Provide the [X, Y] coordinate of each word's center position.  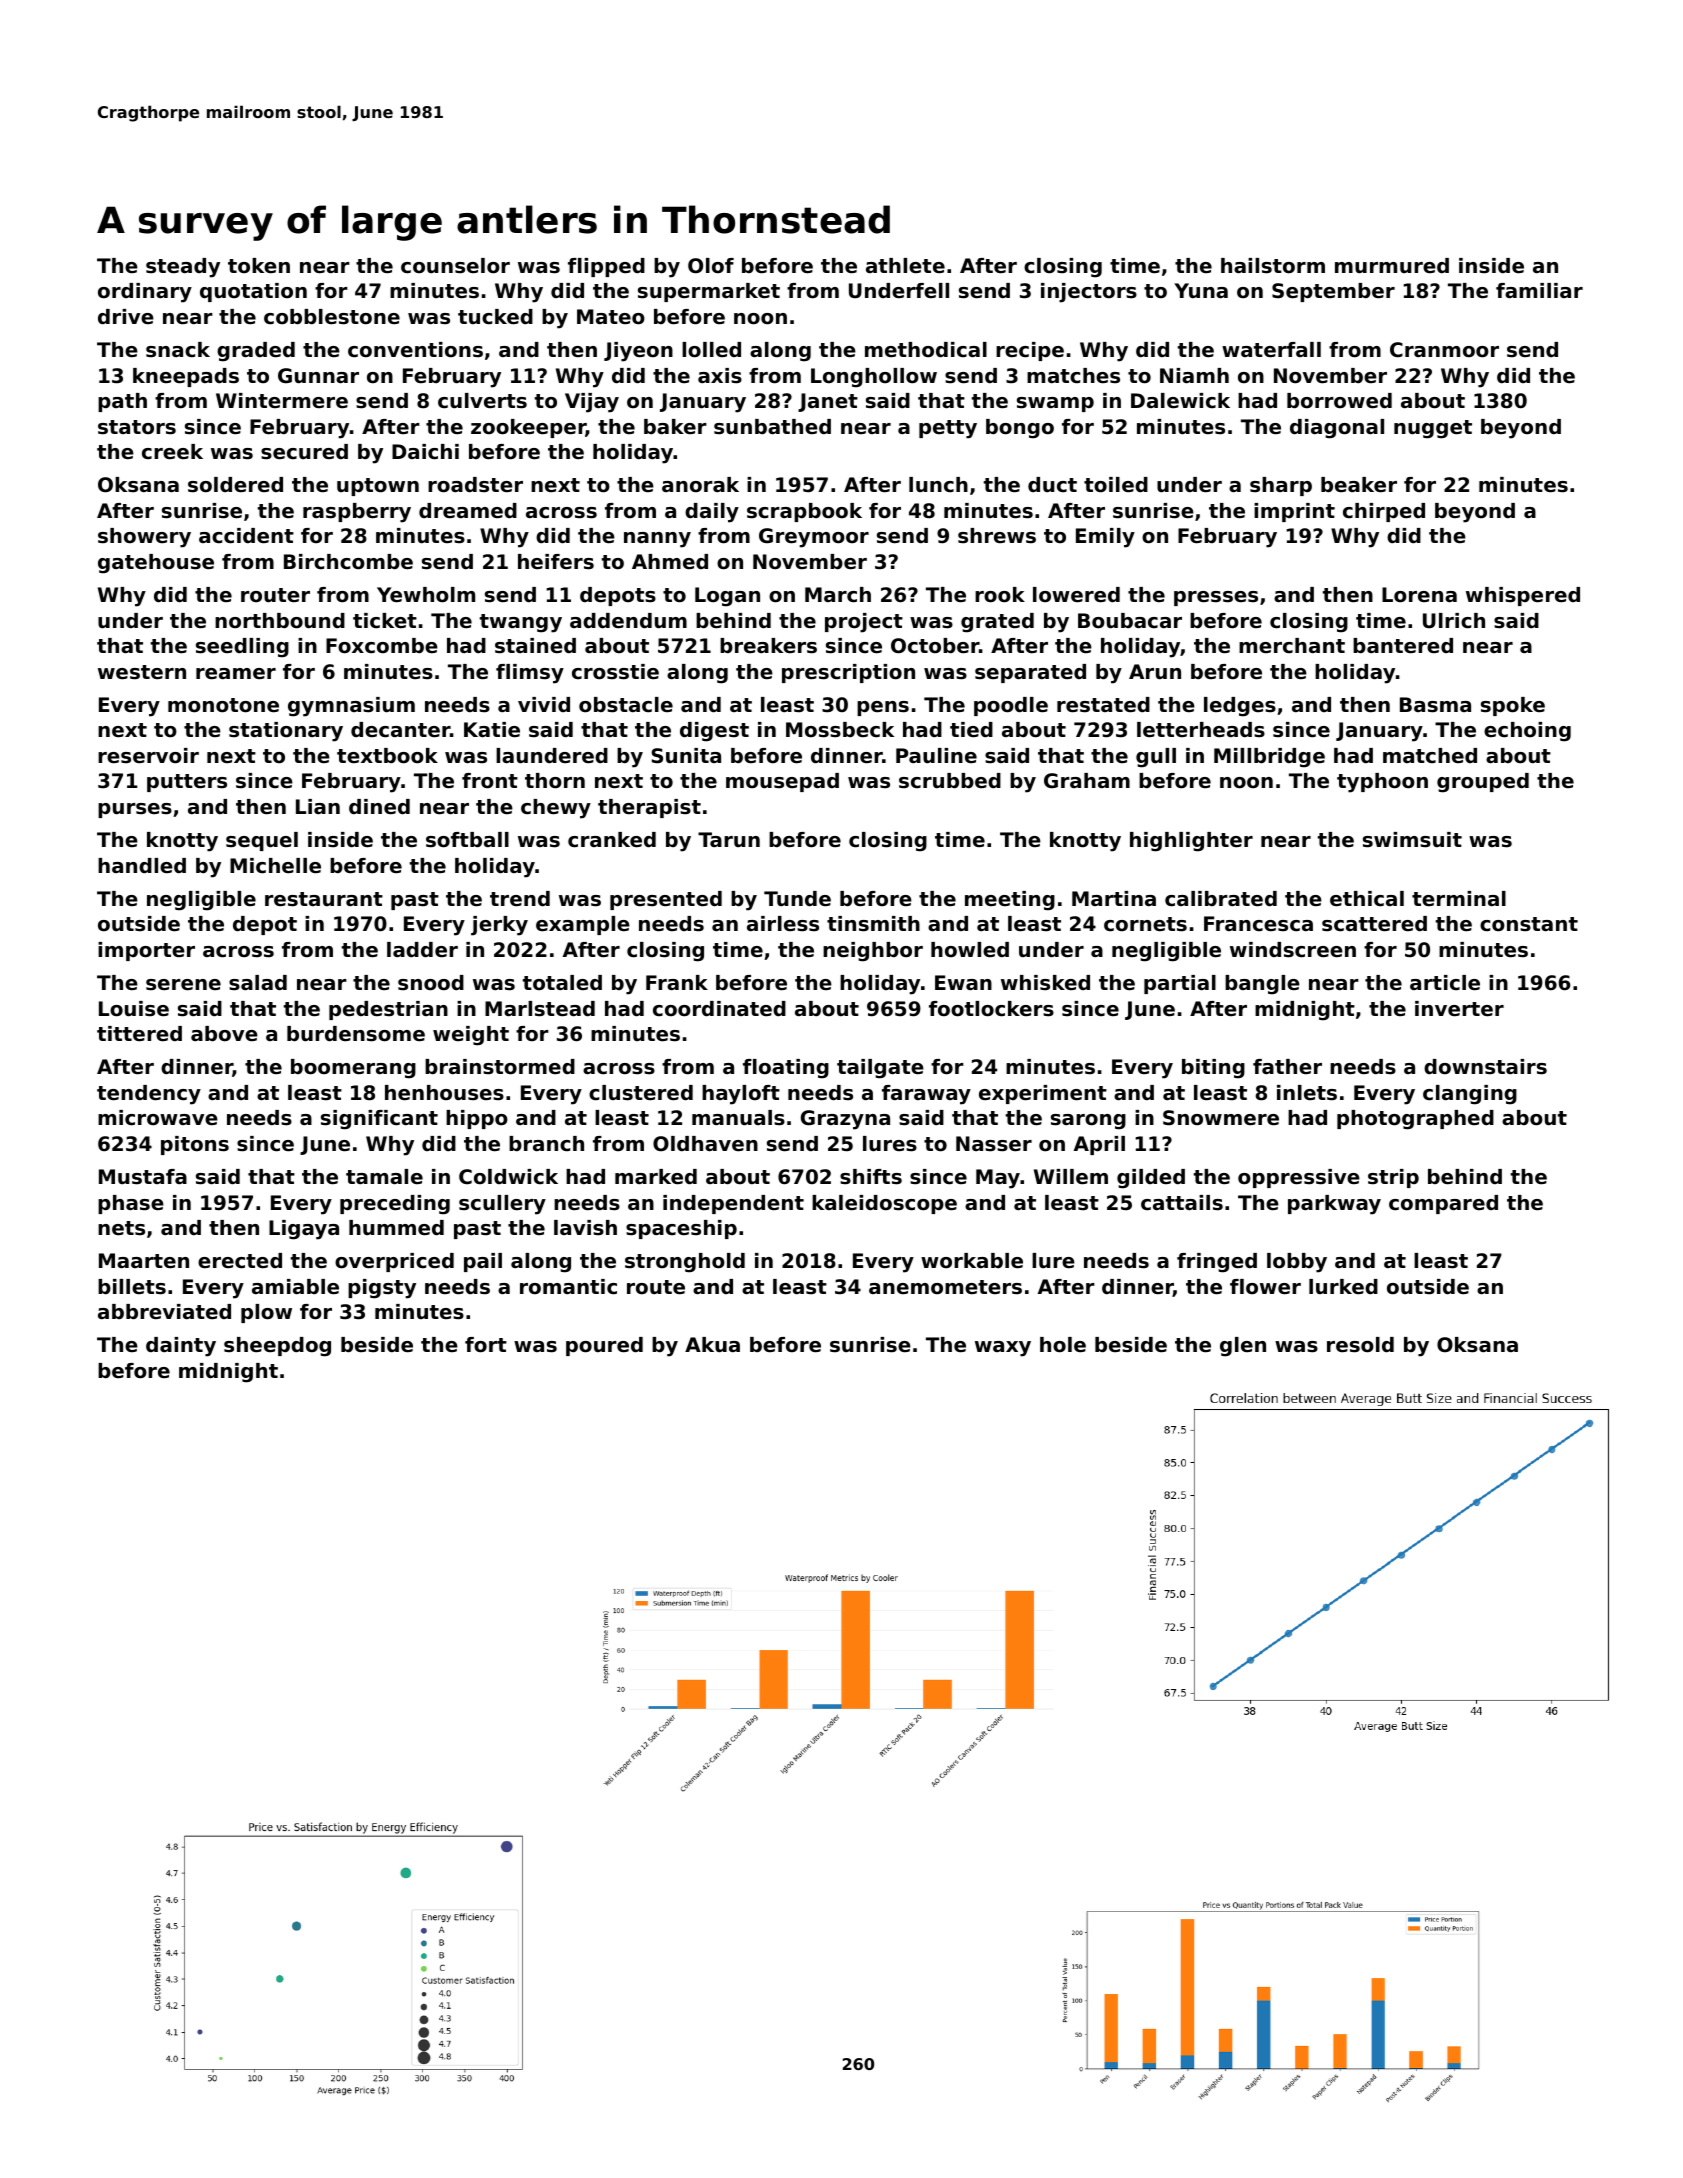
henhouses [444, 1093]
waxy [1003, 1349]
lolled [711, 350]
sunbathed [772, 427]
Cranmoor [1444, 350]
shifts [871, 1177]
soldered [235, 485]
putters [187, 783]
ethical [1367, 899]
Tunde [797, 899]
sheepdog [277, 1347]
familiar [1539, 291]
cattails [1182, 1203]
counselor [455, 266]
